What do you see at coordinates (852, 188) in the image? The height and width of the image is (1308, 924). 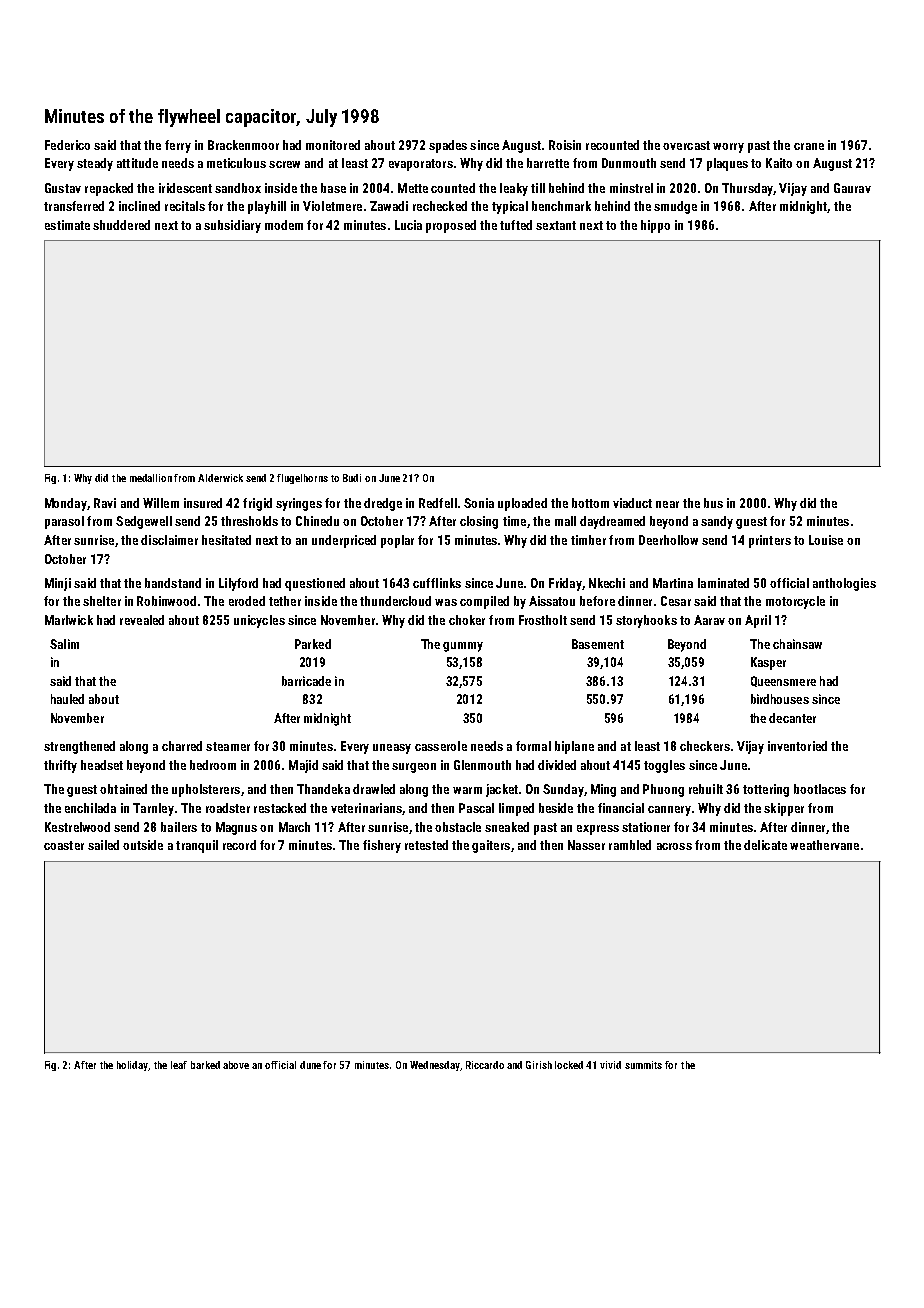 I see `Gaurav` at bounding box center [852, 188].
